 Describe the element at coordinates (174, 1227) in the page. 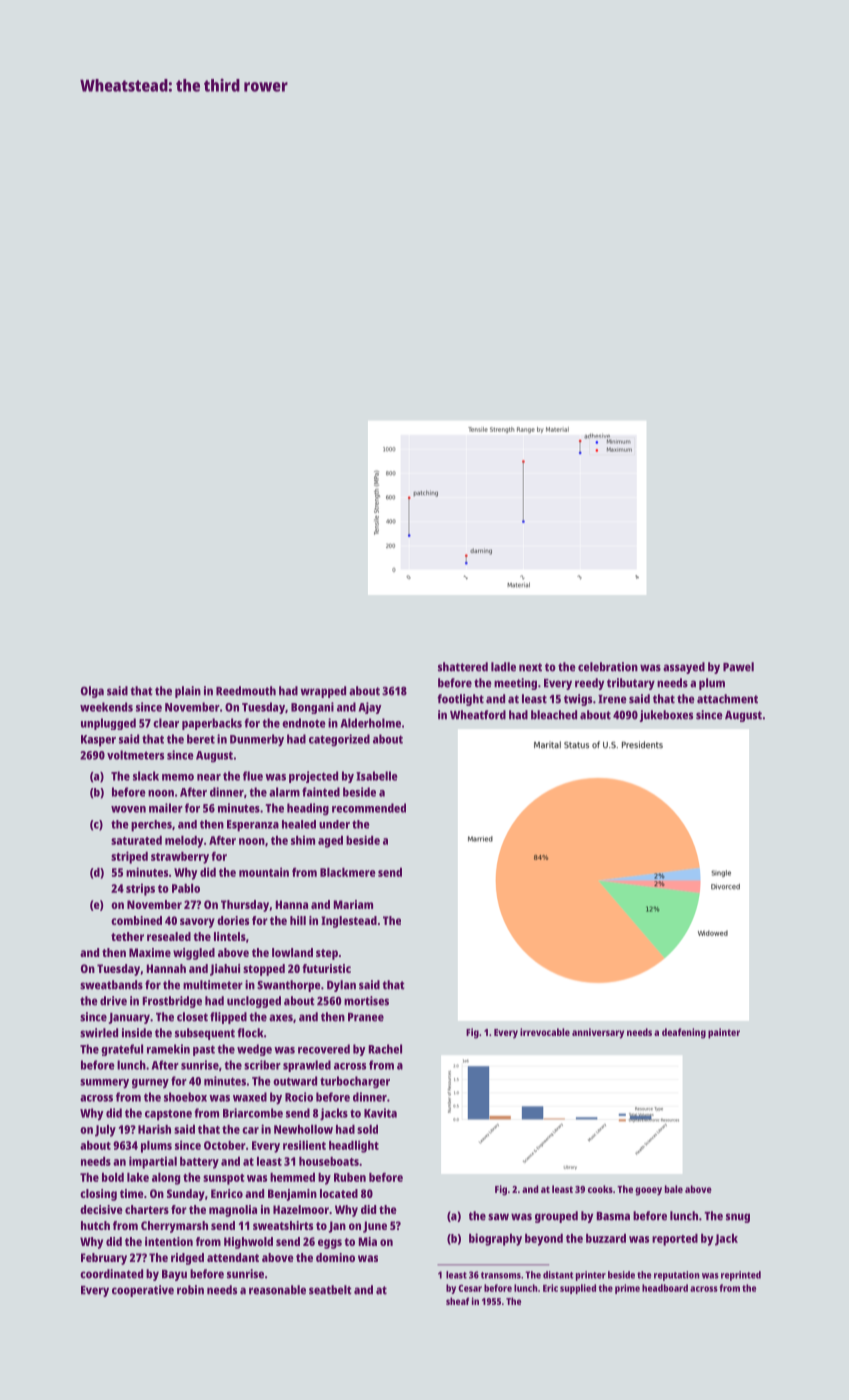

I see `Cherrymarsh` at that location.
